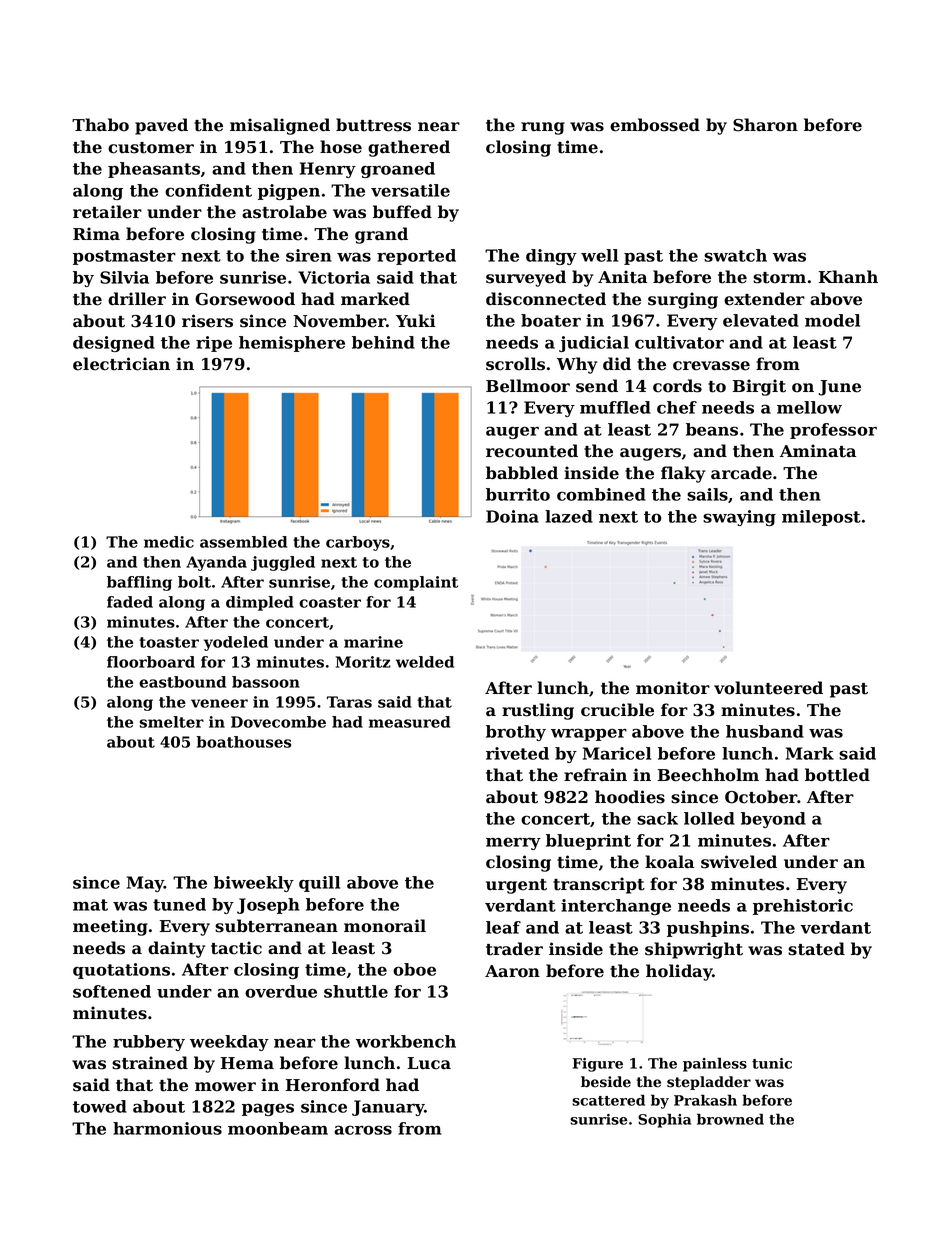  Describe the element at coordinates (373, 125) in the screenshot. I see `buttress` at that location.
